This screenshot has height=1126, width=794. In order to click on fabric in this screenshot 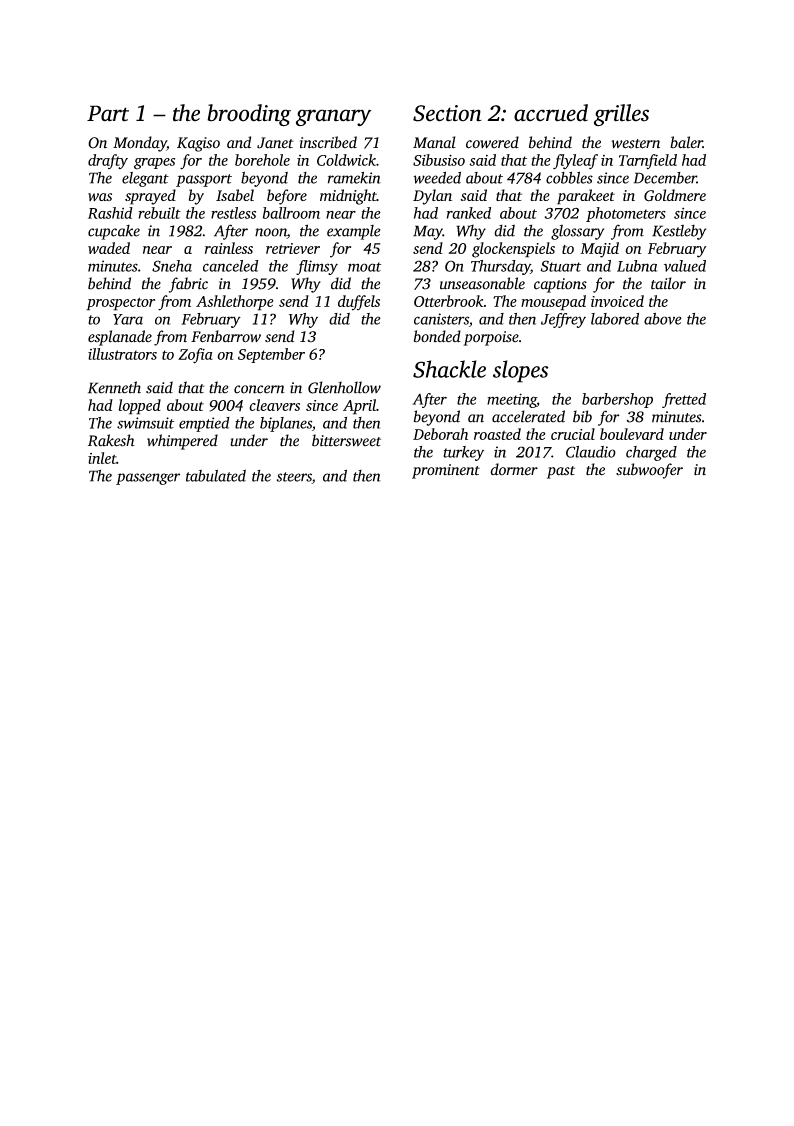, I will do `click(188, 285)`.
